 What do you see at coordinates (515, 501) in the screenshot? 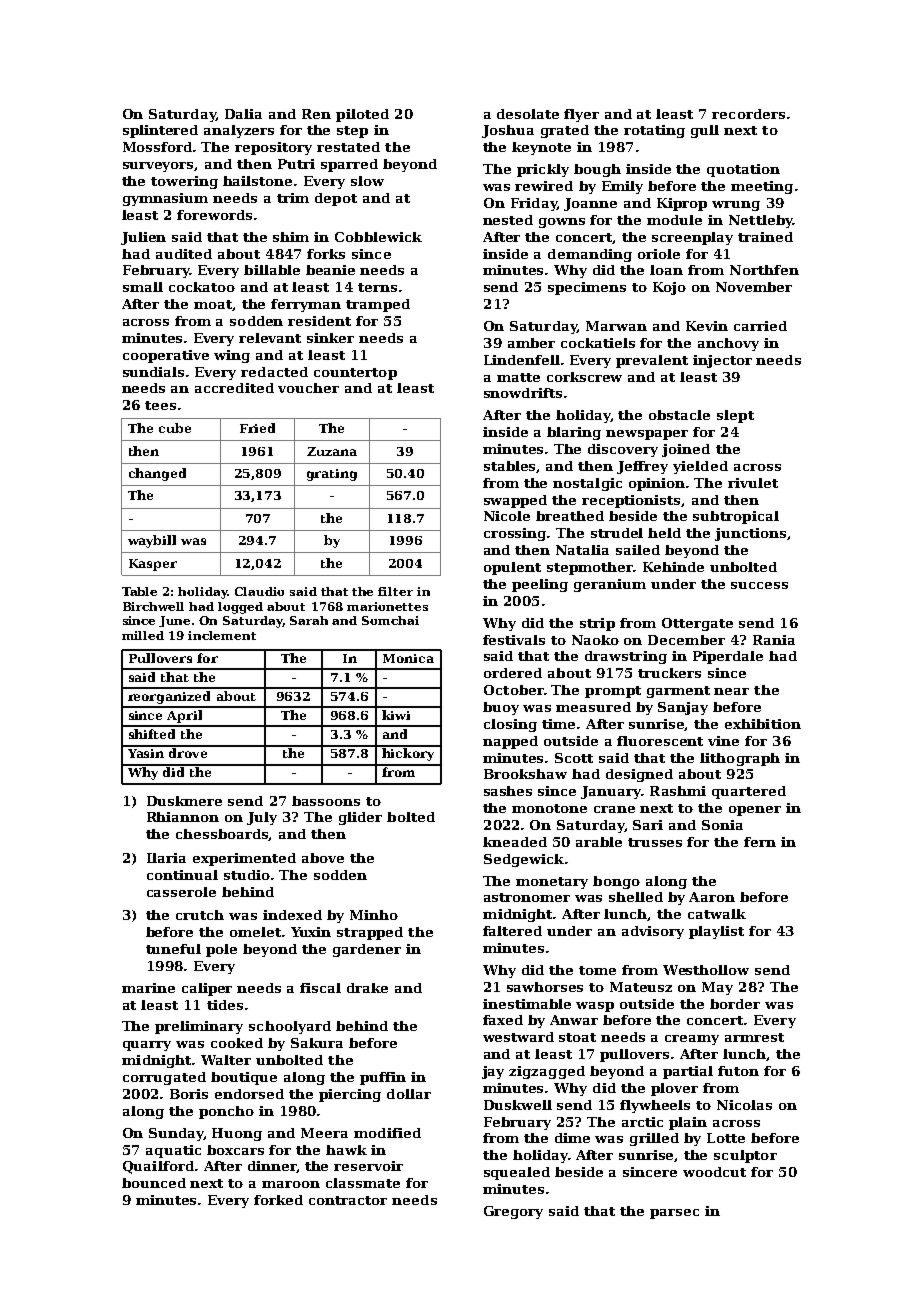
I see `swapped` at bounding box center [515, 501].
